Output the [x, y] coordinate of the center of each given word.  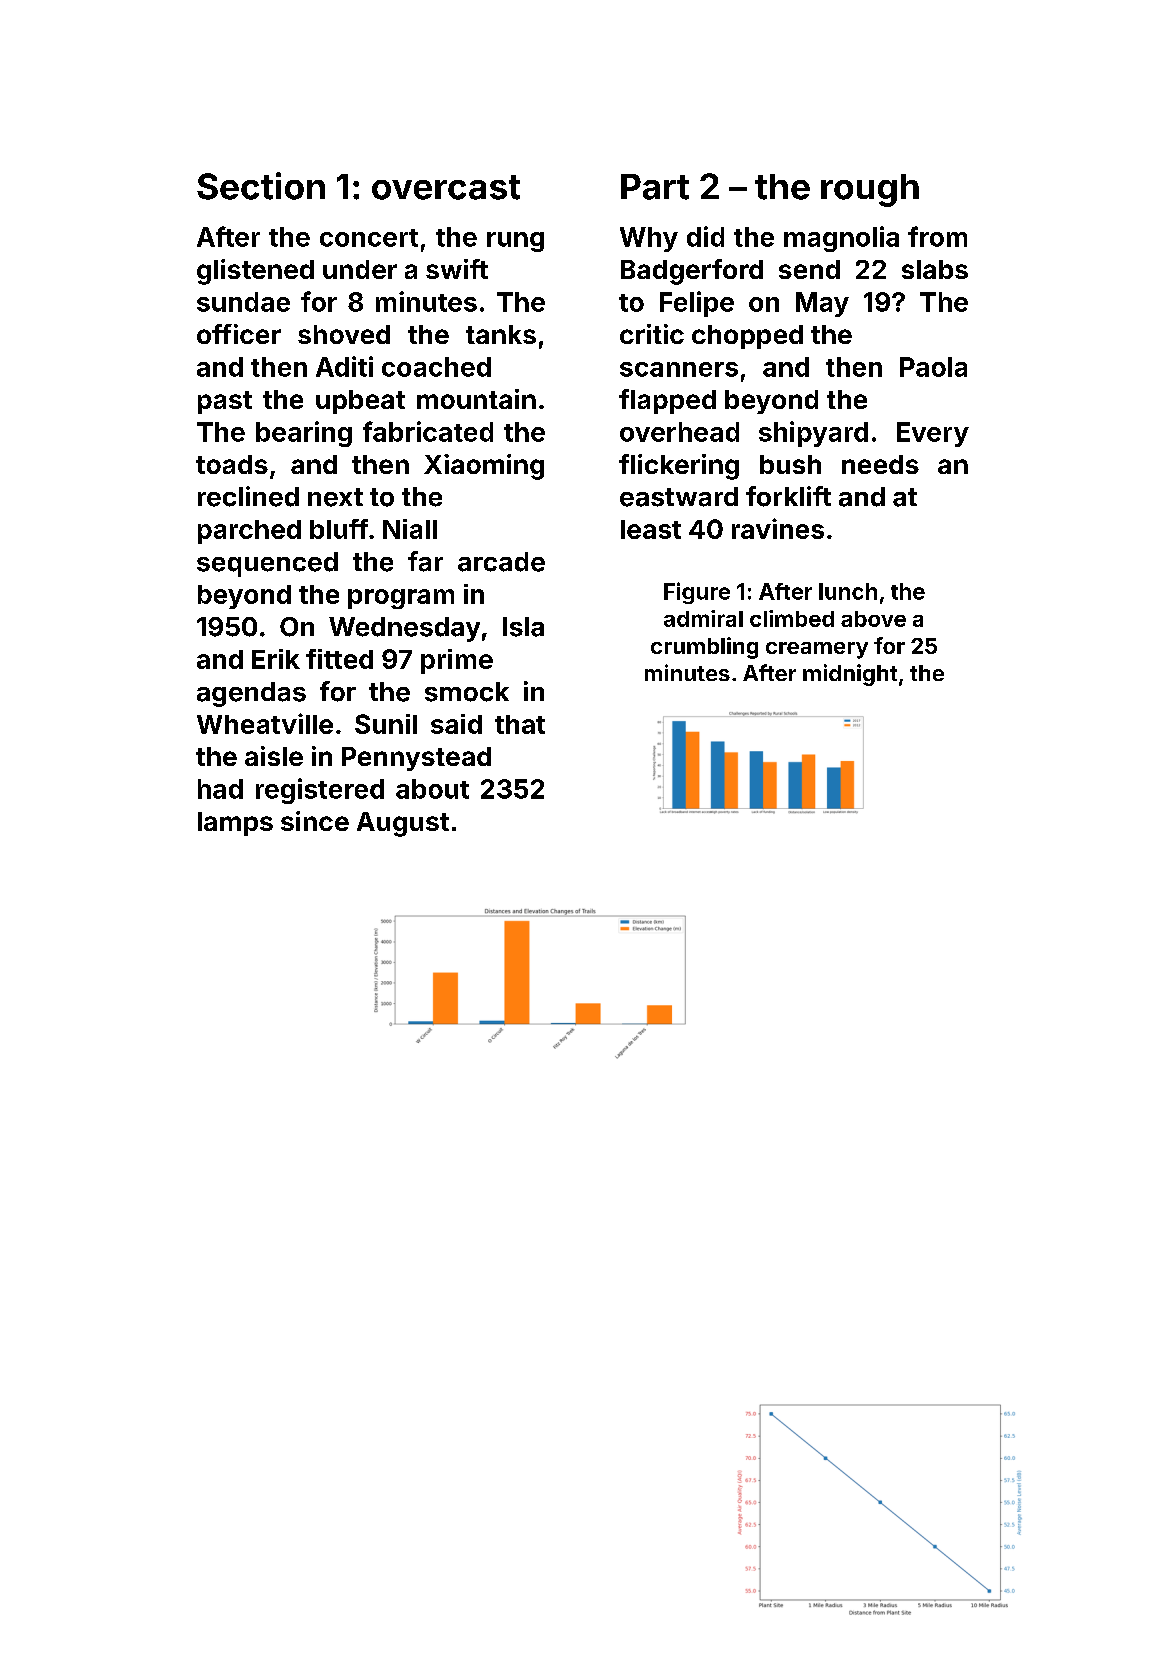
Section [261, 186]
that [520, 724]
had [220, 789]
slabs [935, 269]
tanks [501, 334]
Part [655, 187]
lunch [848, 591]
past [225, 402]
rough [870, 190]
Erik [276, 659]
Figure [697, 593]
